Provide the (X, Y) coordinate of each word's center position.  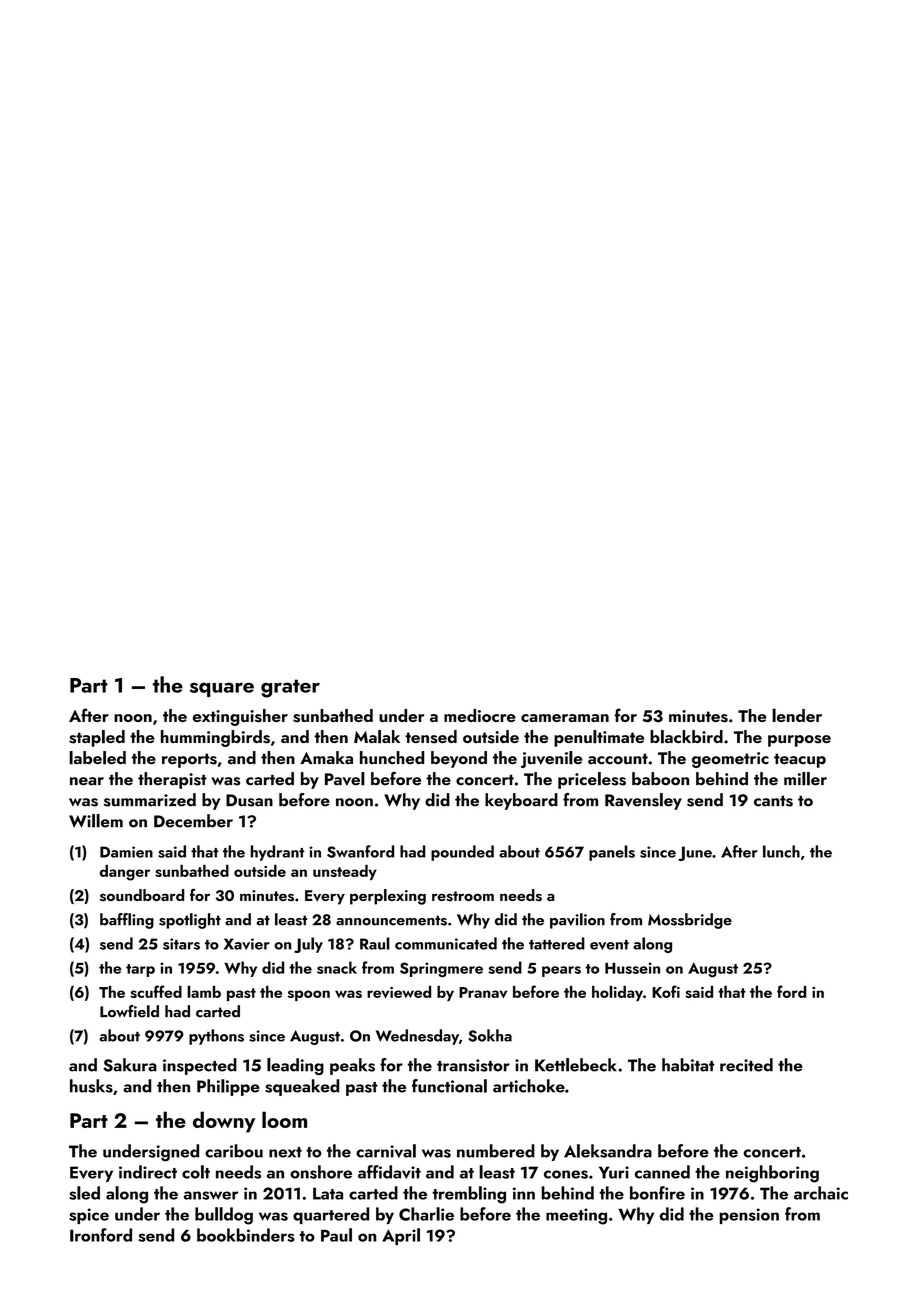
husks (91, 1086)
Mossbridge (690, 921)
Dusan (249, 800)
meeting (576, 1216)
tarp (140, 970)
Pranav (483, 992)
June (695, 853)
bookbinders (246, 1235)
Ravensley (643, 801)
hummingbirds (215, 738)
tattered (557, 943)
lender (797, 715)
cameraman (565, 718)
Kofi (666, 991)
